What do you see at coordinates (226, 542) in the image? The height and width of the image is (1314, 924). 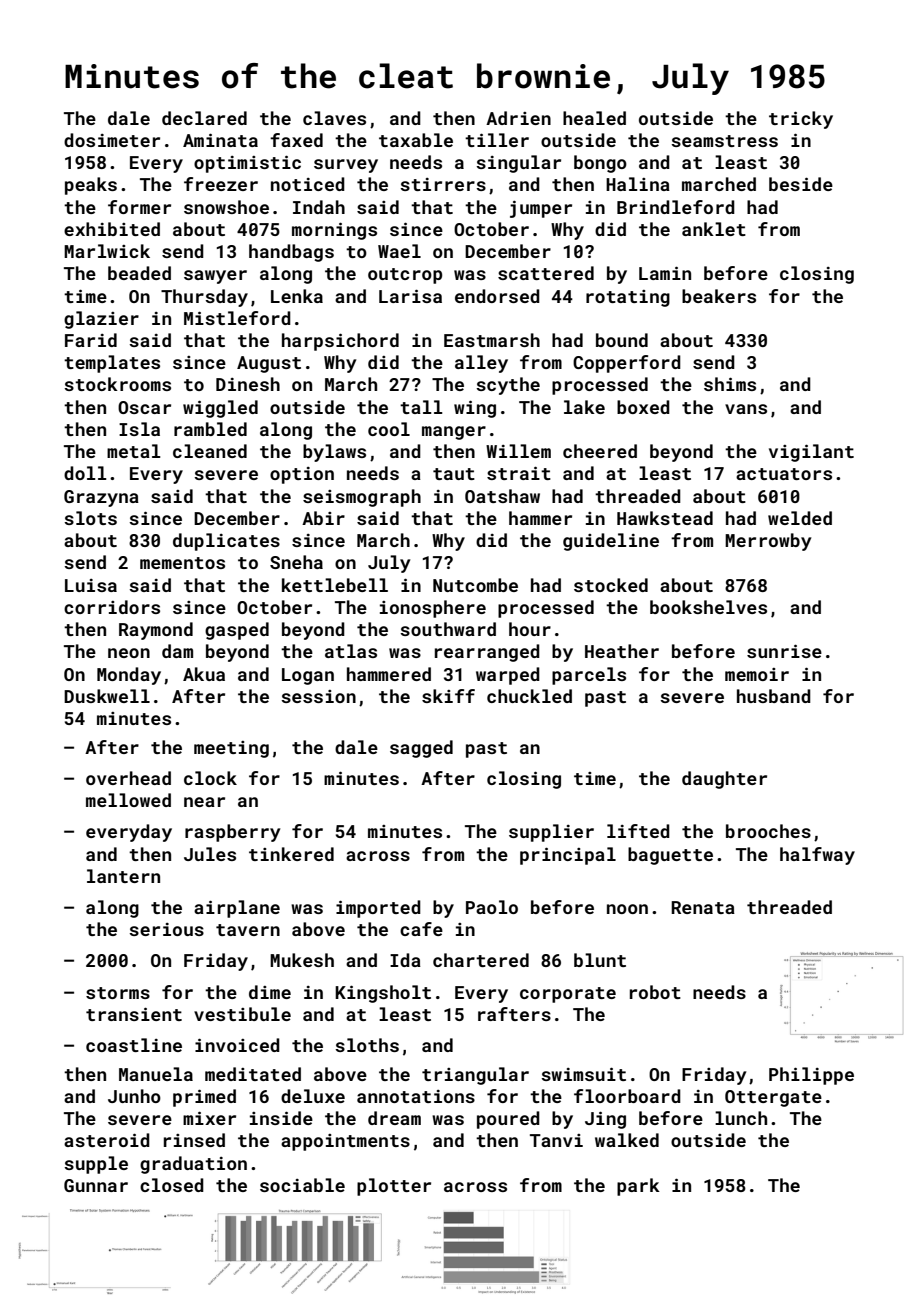 I see `duplicates` at bounding box center [226, 542].
